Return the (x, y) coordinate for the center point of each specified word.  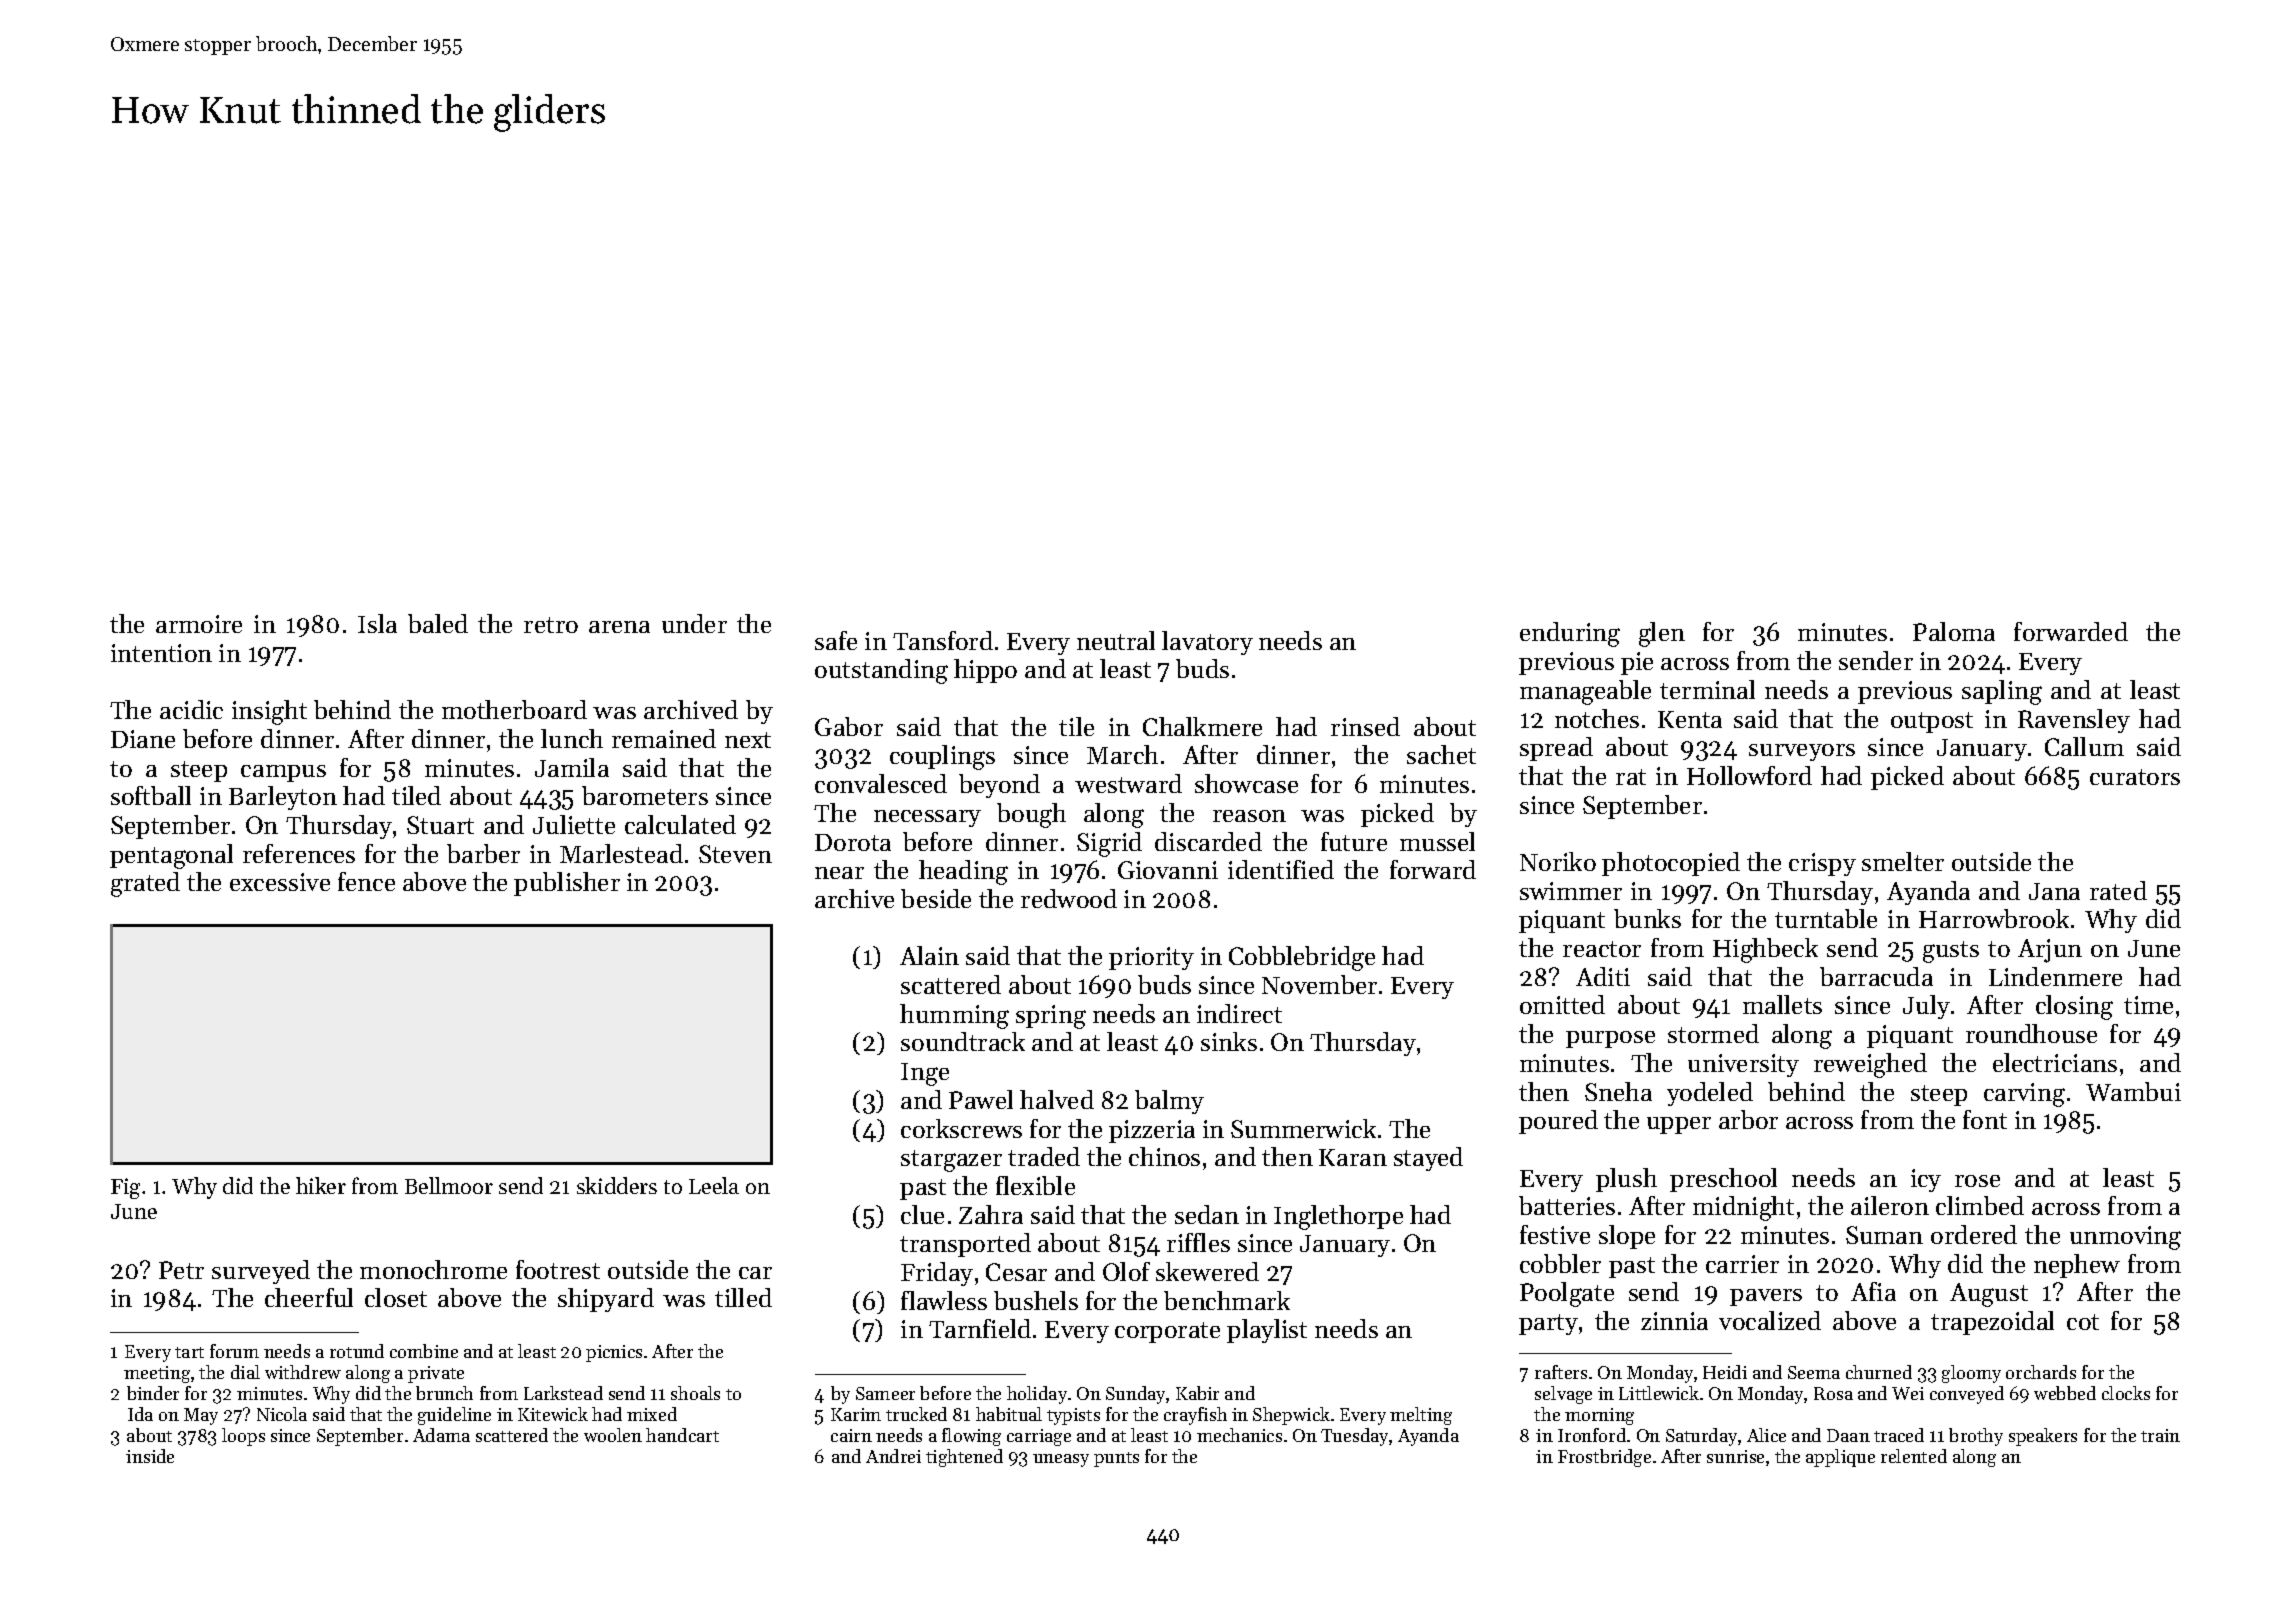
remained (664, 738)
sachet (1441, 754)
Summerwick (1303, 1128)
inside (150, 1456)
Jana (2054, 891)
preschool (1723, 1180)
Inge (925, 1074)
